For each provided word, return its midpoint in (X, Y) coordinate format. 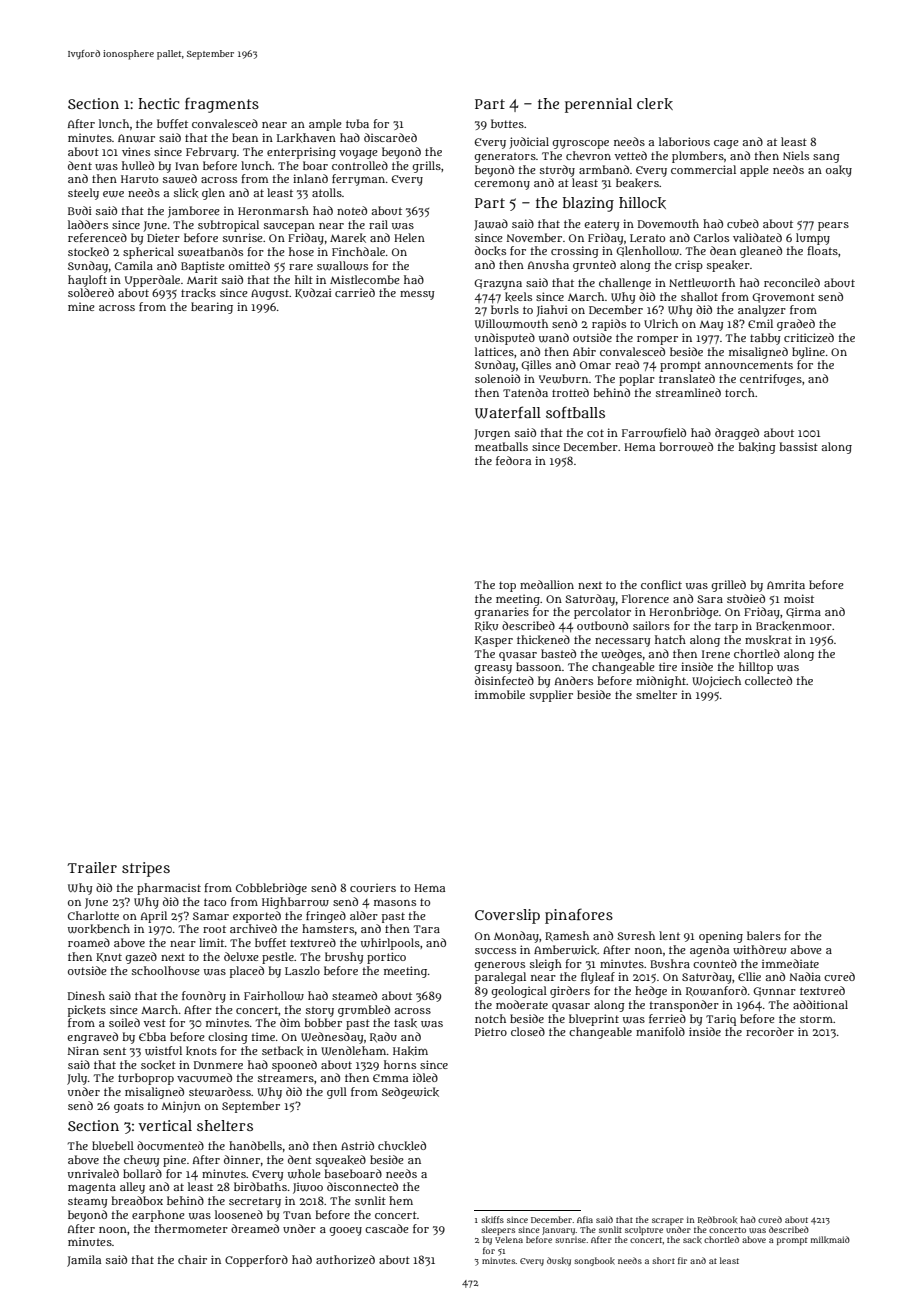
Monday (516, 937)
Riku (486, 626)
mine (81, 306)
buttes (507, 123)
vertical (165, 1125)
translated (687, 378)
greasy (493, 669)
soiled (124, 1022)
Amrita (786, 584)
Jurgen (492, 434)
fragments (222, 105)
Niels (796, 155)
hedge (651, 992)
